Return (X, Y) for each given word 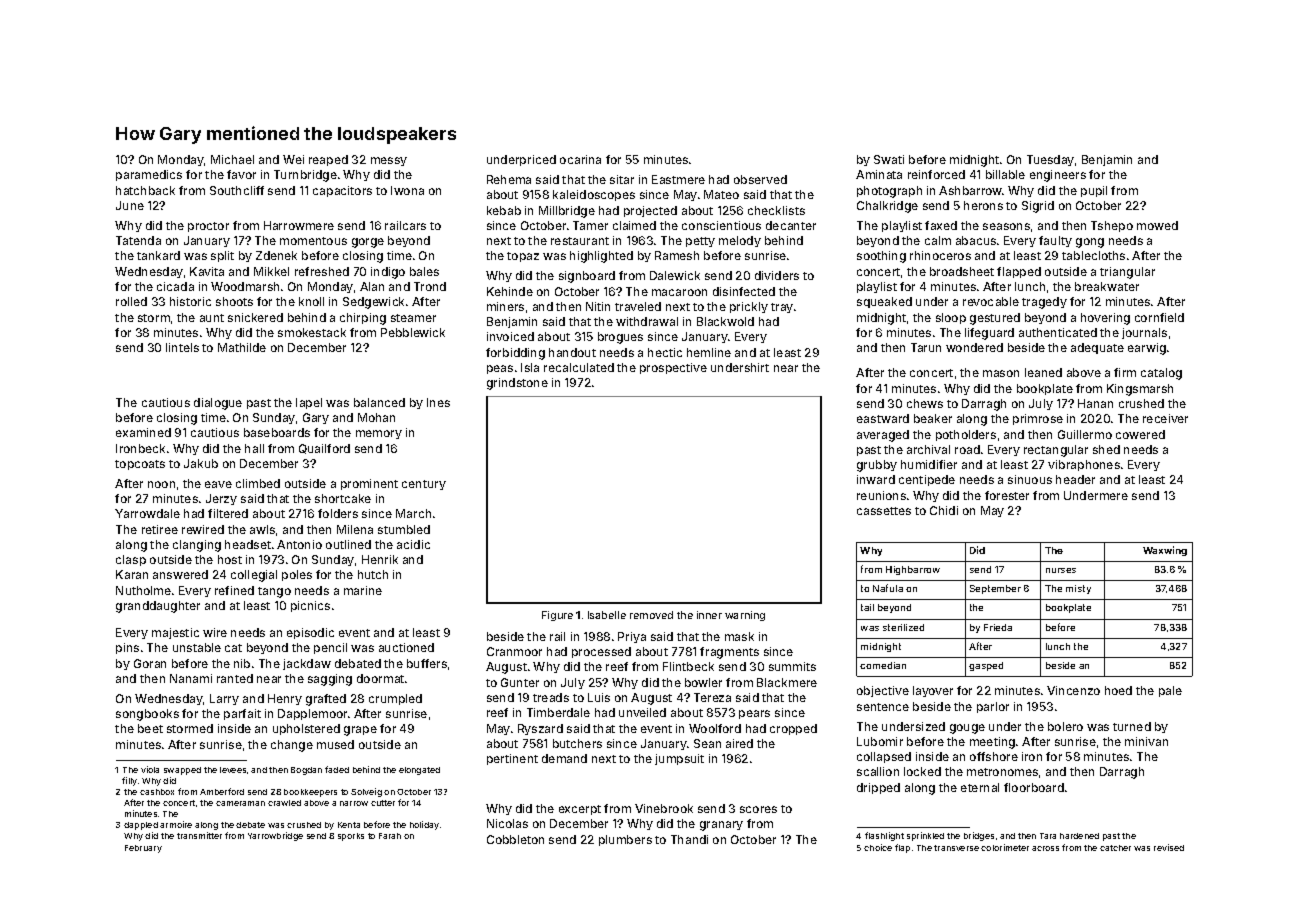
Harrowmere (299, 225)
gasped (986, 666)
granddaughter (158, 607)
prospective (673, 368)
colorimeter (1005, 847)
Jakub (201, 463)
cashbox (157, 792)
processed (601, 652)
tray (782, 308)
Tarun (926, 347)
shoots (234, 301)
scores (758, 809)
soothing (881, 257)
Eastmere (678, 179)
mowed (1157, 225)
